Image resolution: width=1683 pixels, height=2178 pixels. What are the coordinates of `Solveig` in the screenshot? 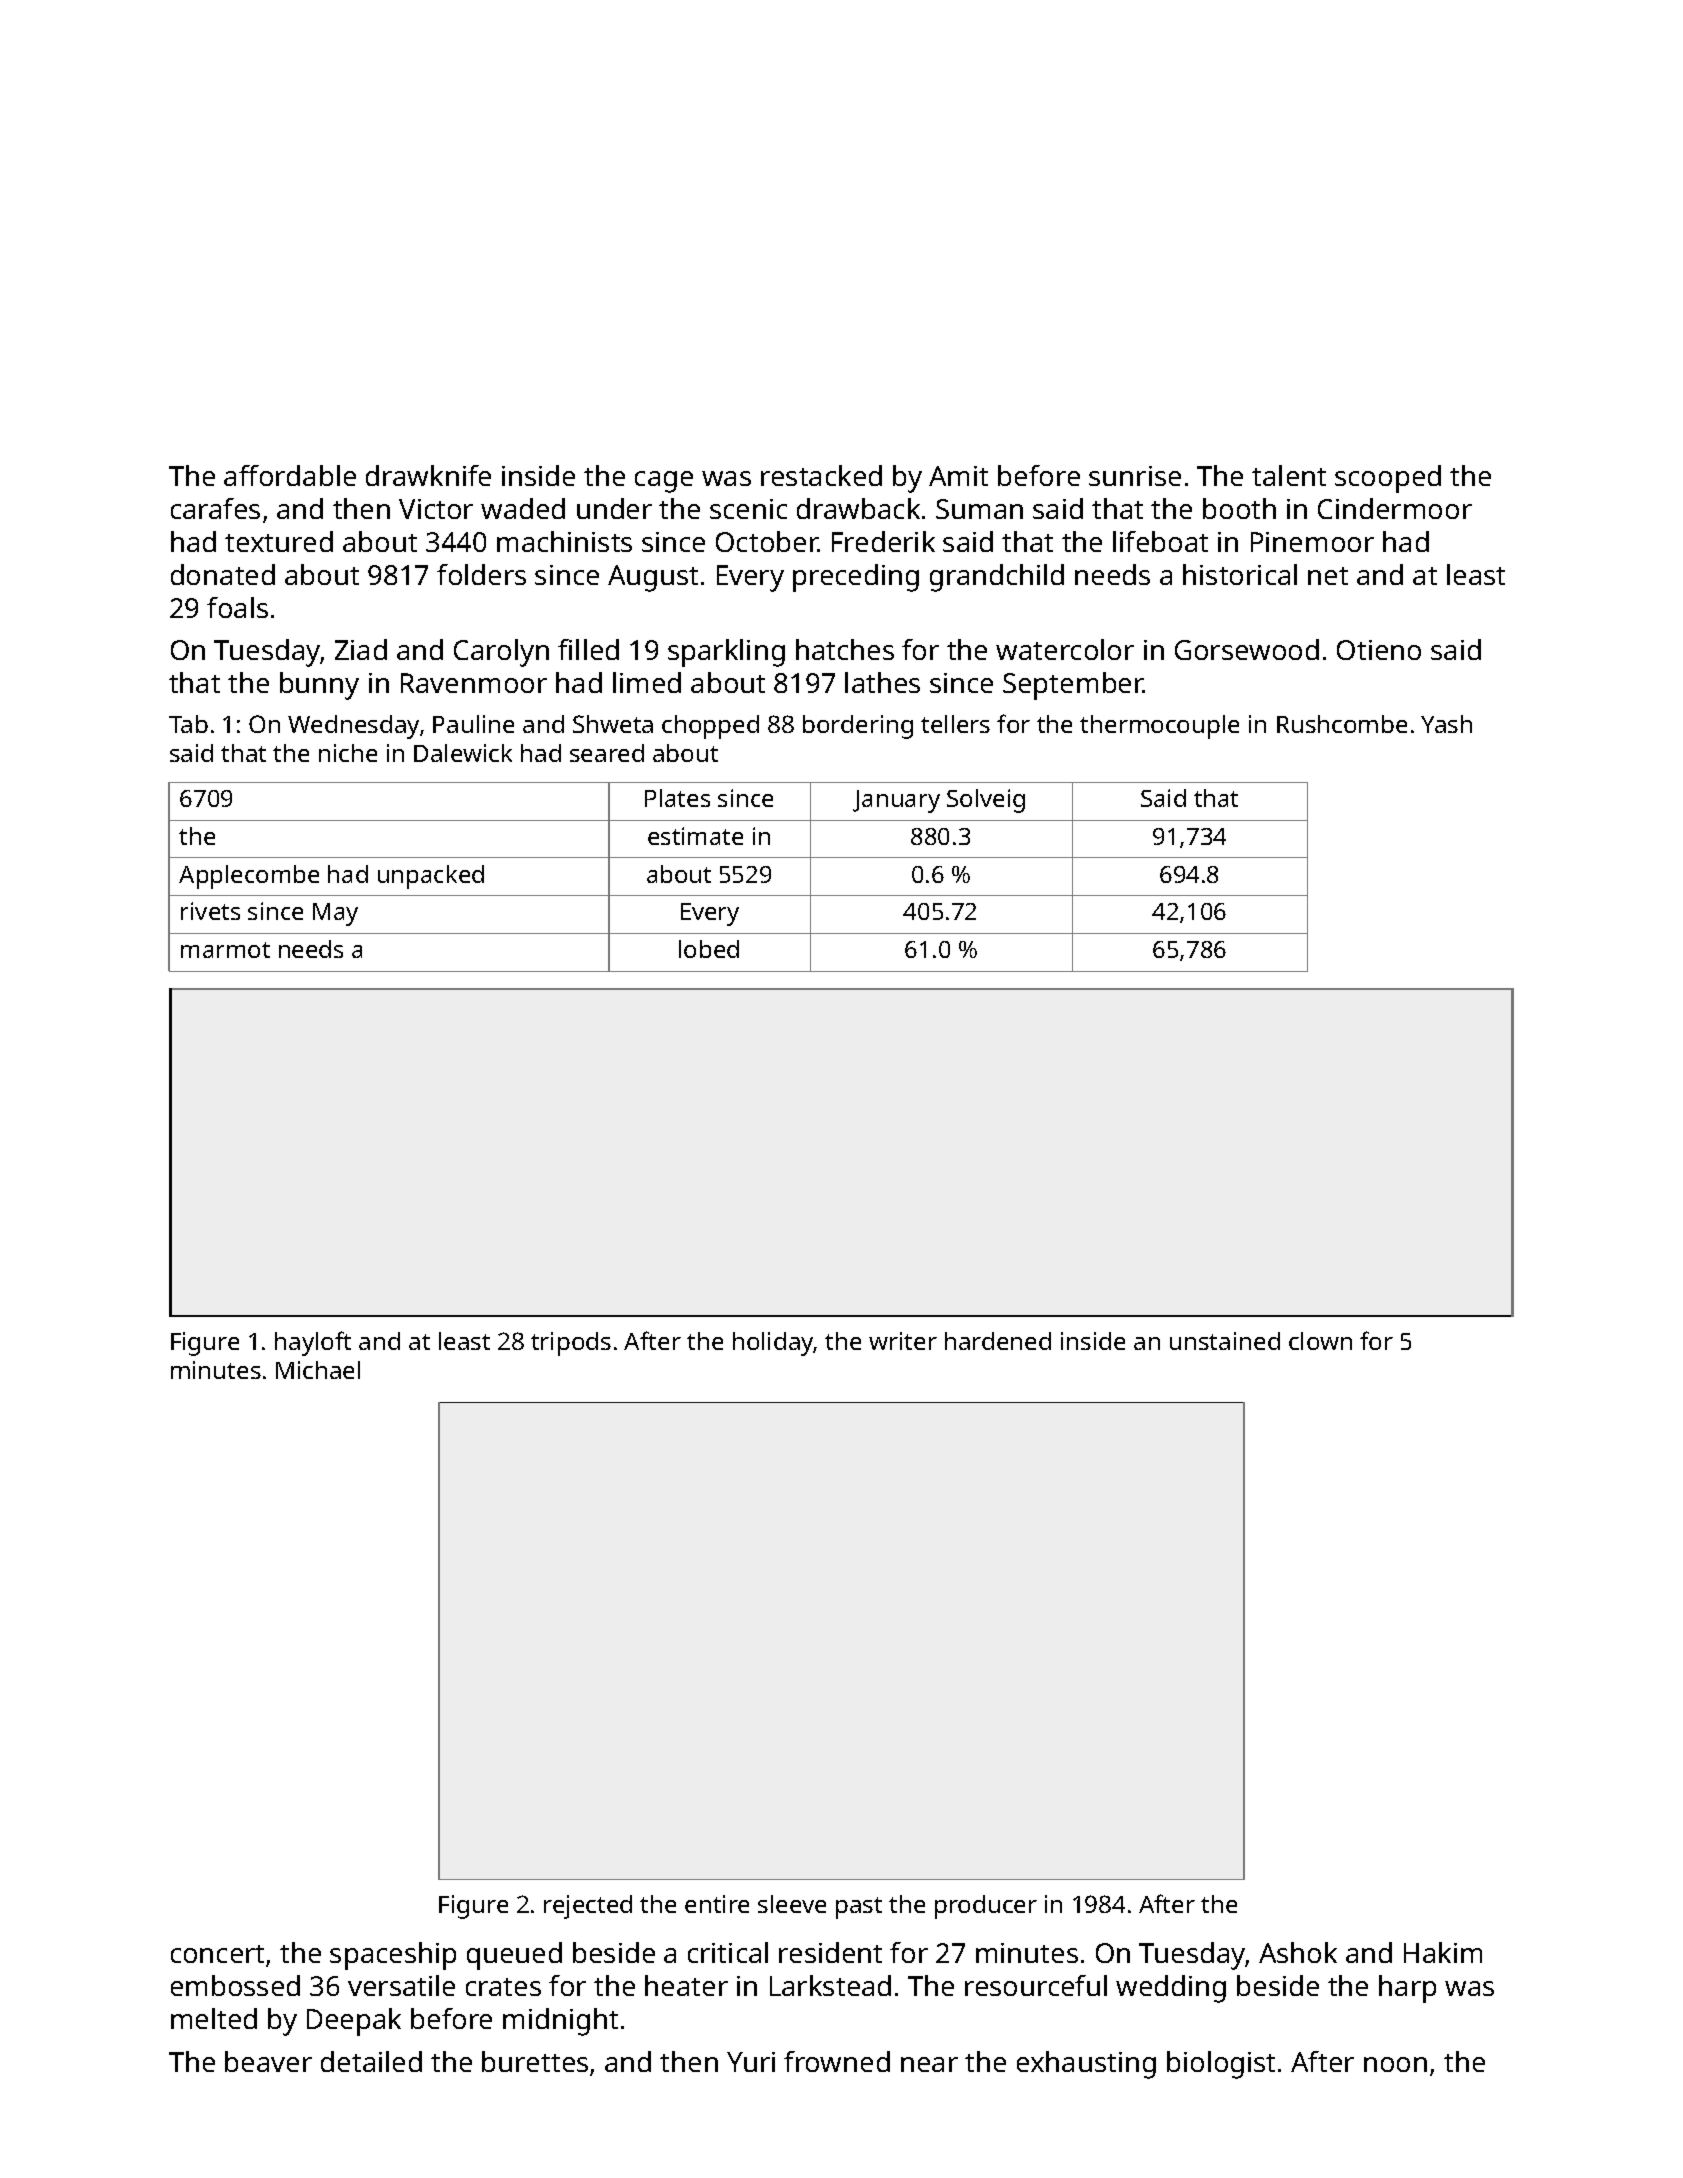 It's located at (986, 801).
